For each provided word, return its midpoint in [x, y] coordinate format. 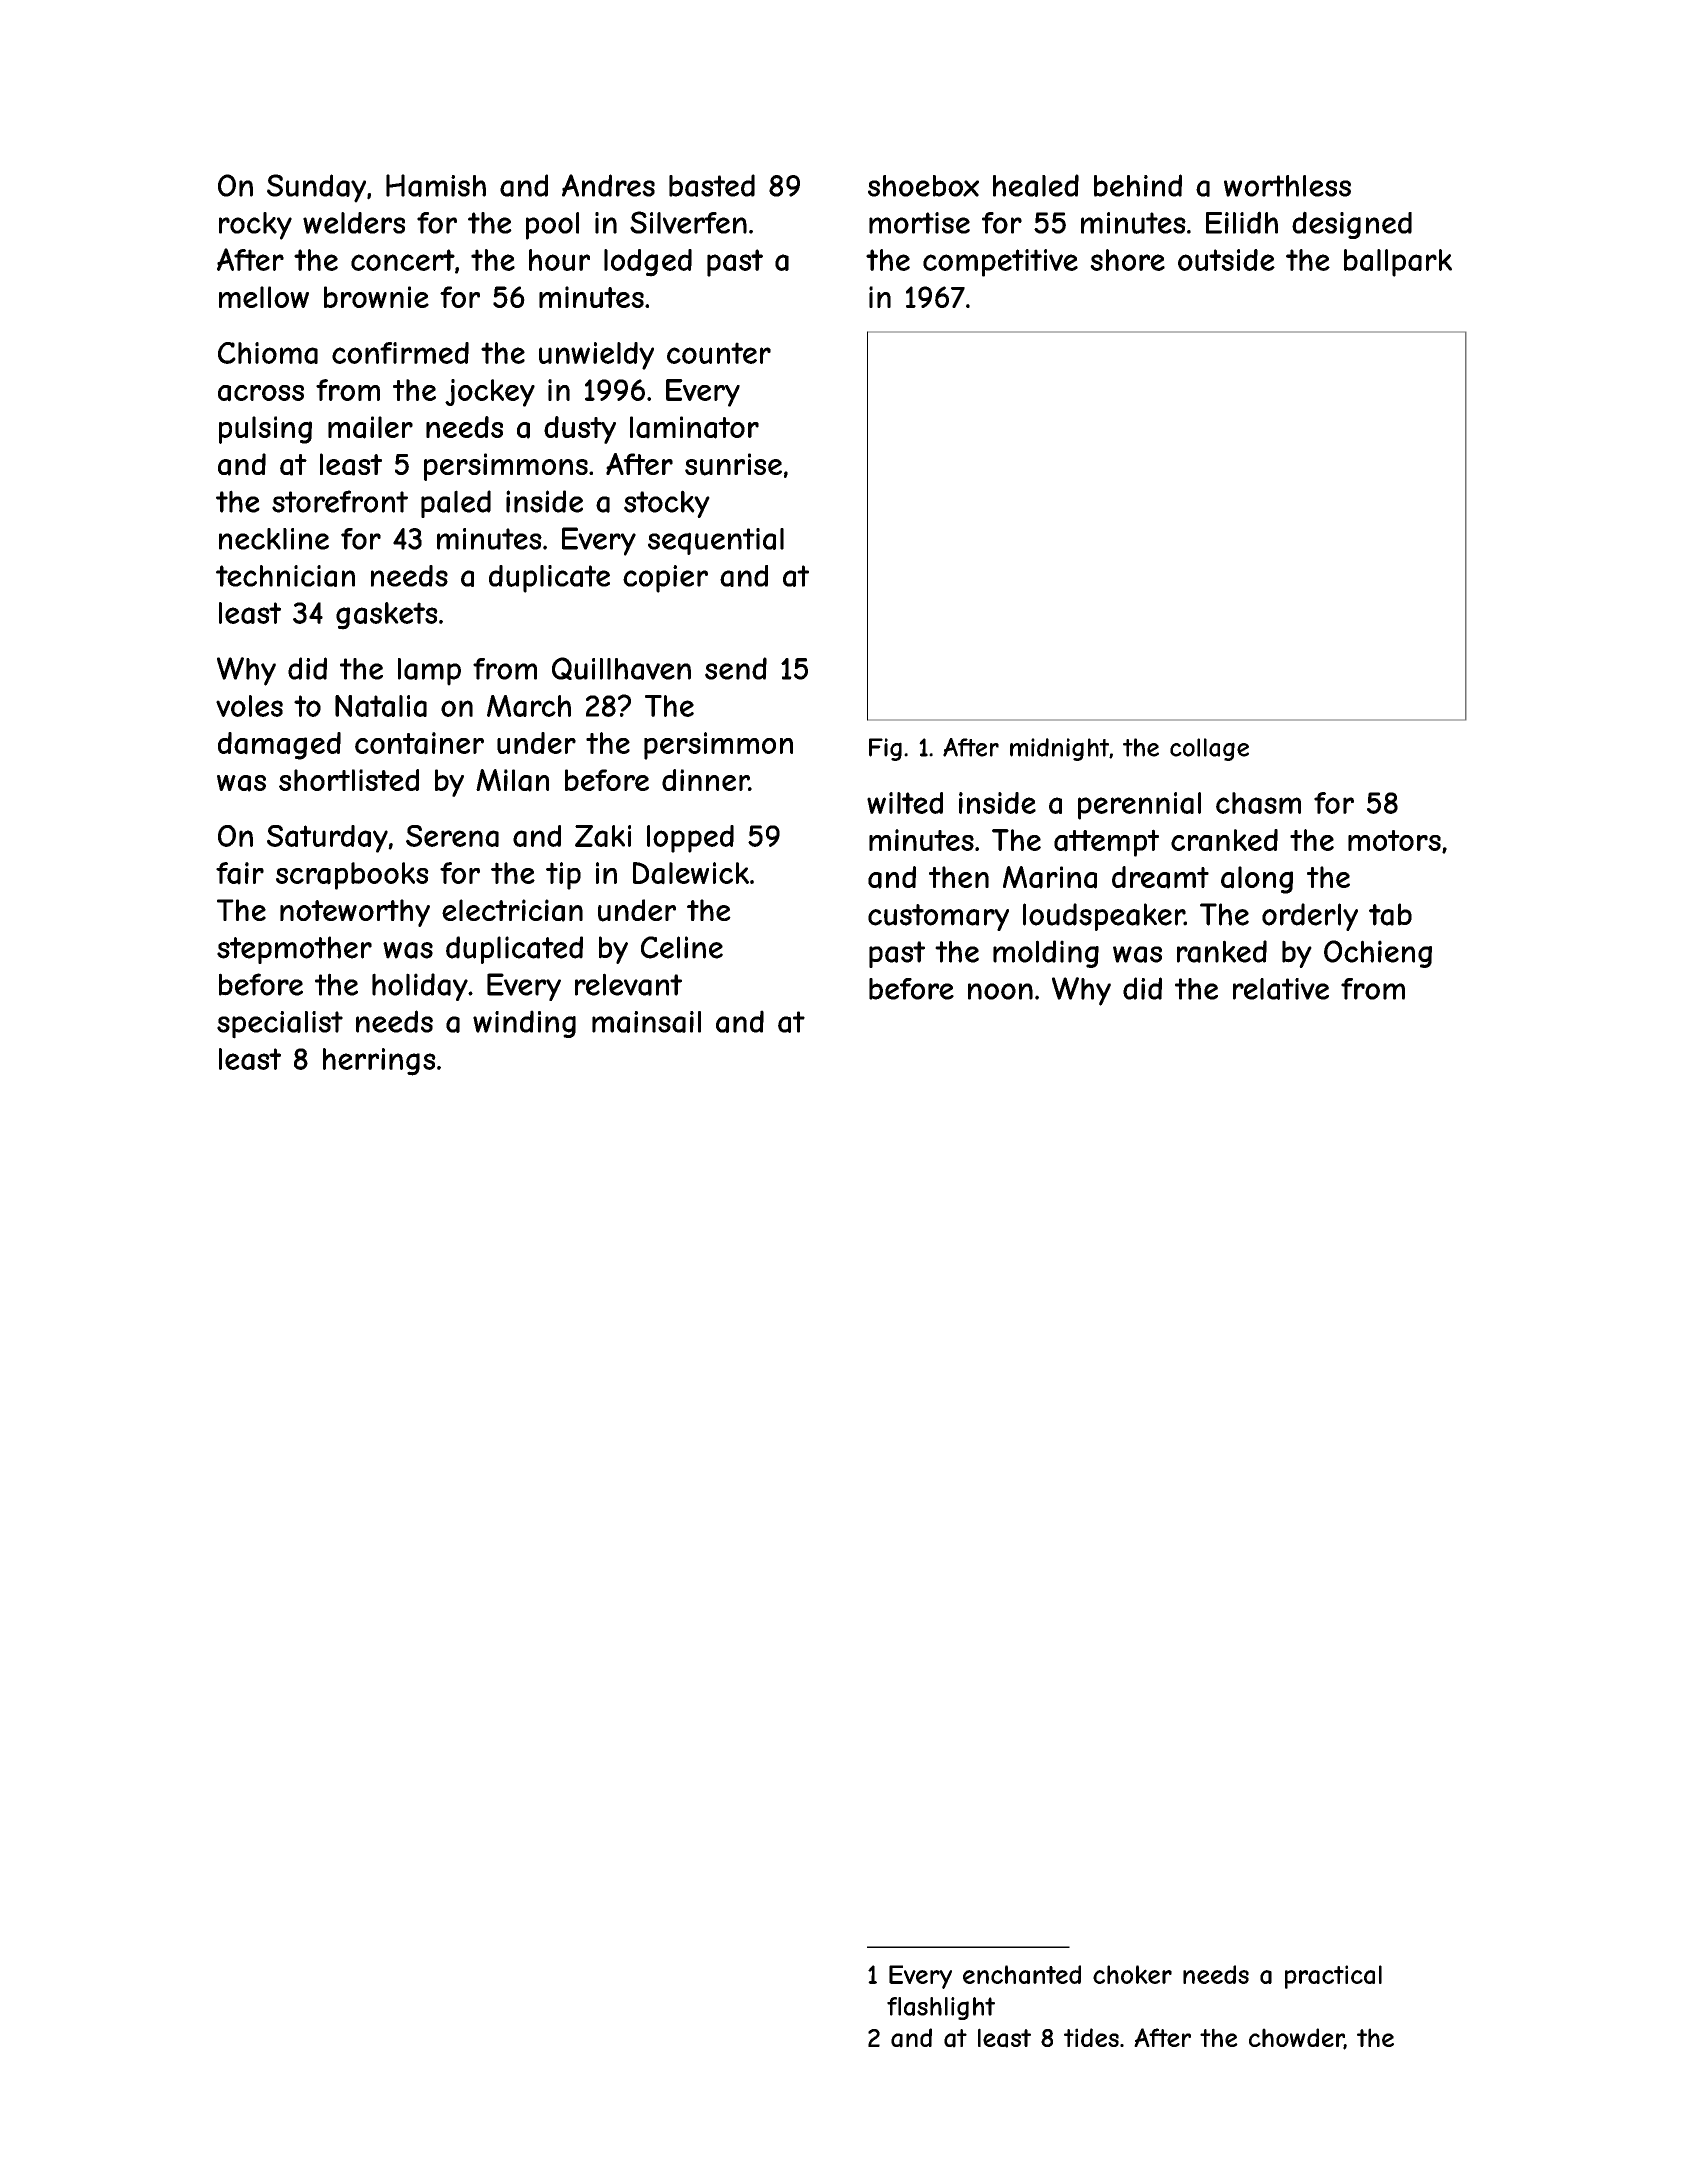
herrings [379, 1062]
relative [1281, 989]
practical [1333, 1977]
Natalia [381, 706]
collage [1209, 749]
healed [1036, 185]
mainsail [646, 1022]
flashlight [941, 2008]
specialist [280, 1025]
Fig [885, 749]
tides [1091, 2037]
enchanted [1022, 1974]
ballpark [1398, 263]
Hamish [436, 185]
